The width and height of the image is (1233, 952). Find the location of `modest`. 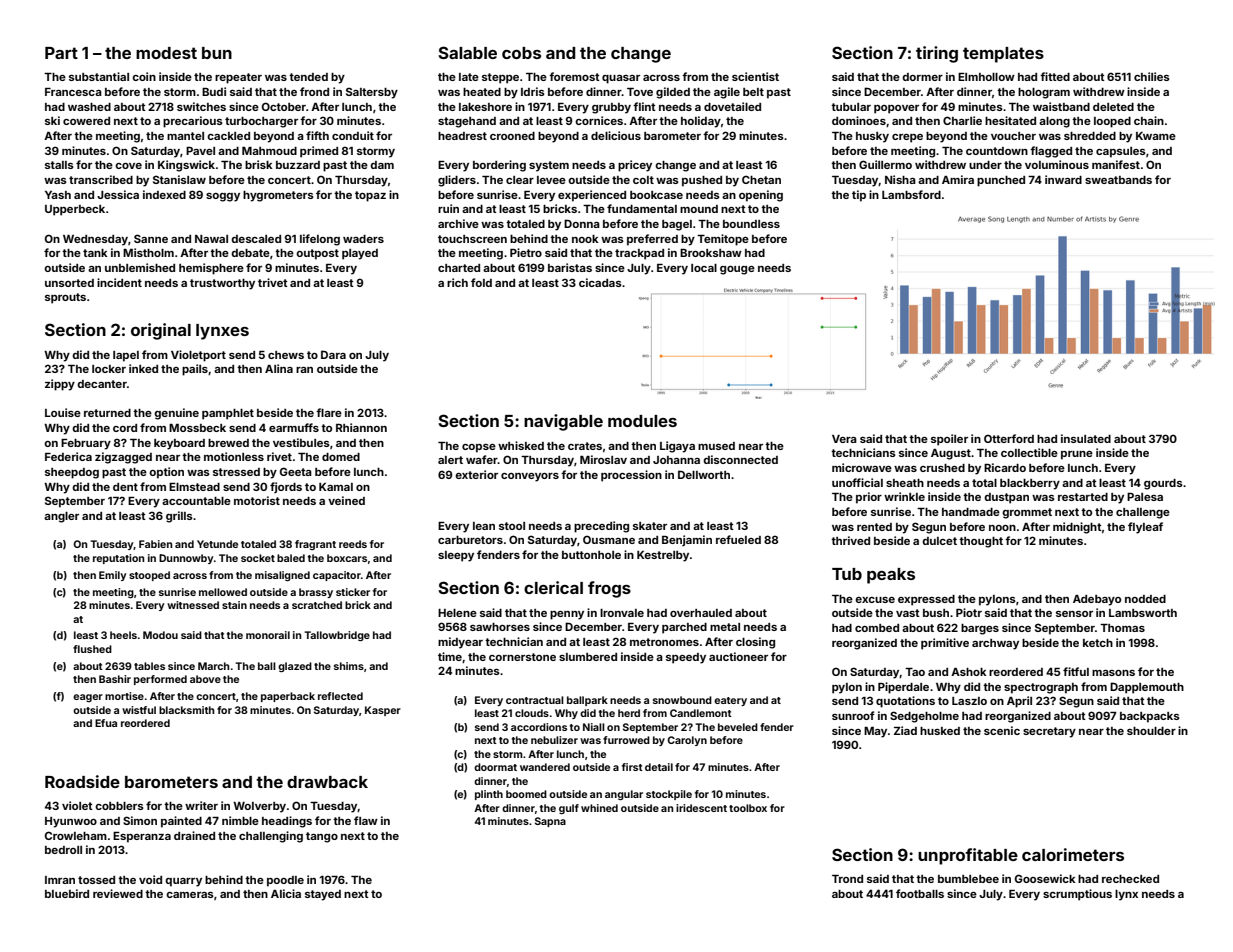

modest is located at coordinates (166, 53).
